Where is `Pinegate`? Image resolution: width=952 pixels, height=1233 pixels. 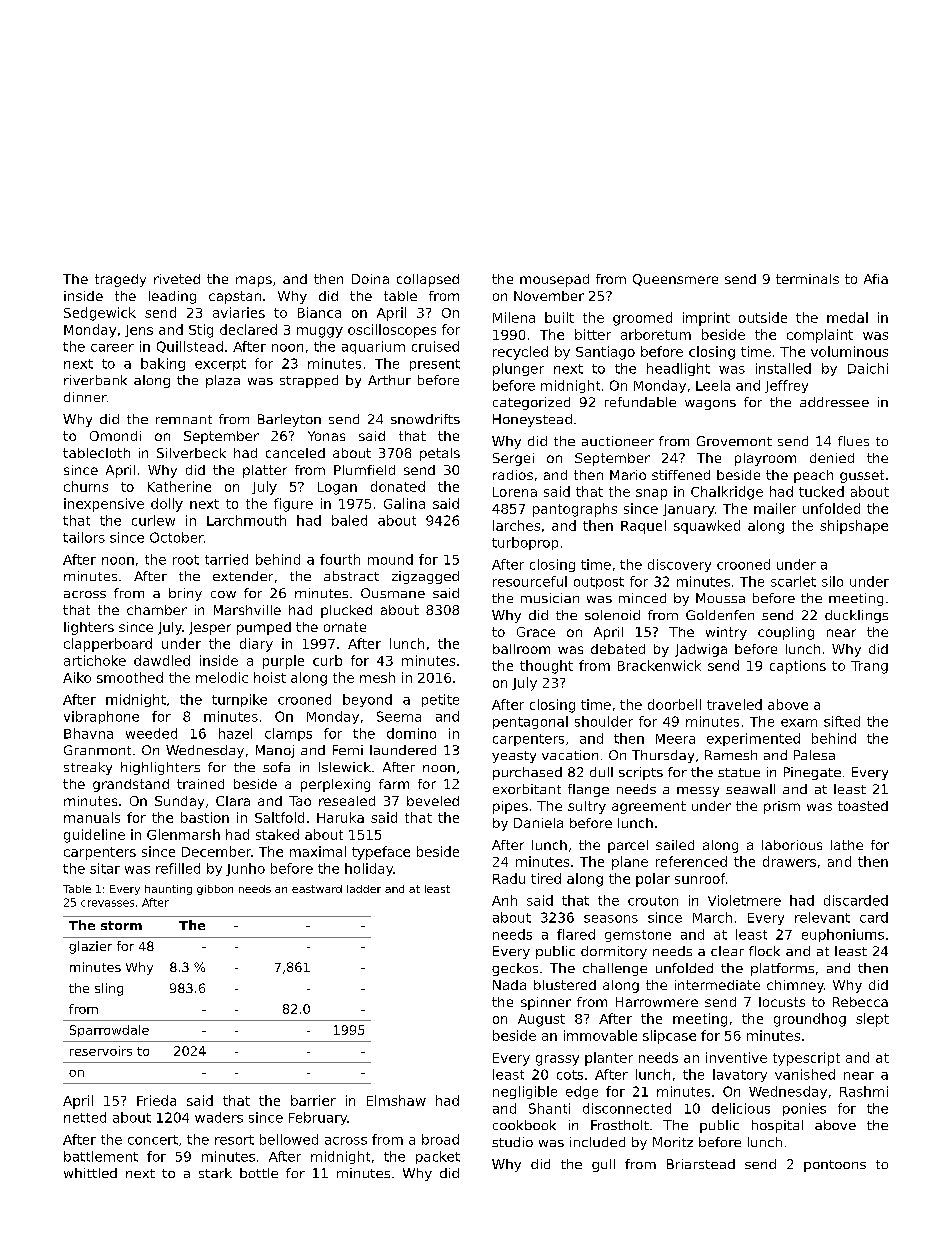
Pinegate is located at coordinates (812, 773).
